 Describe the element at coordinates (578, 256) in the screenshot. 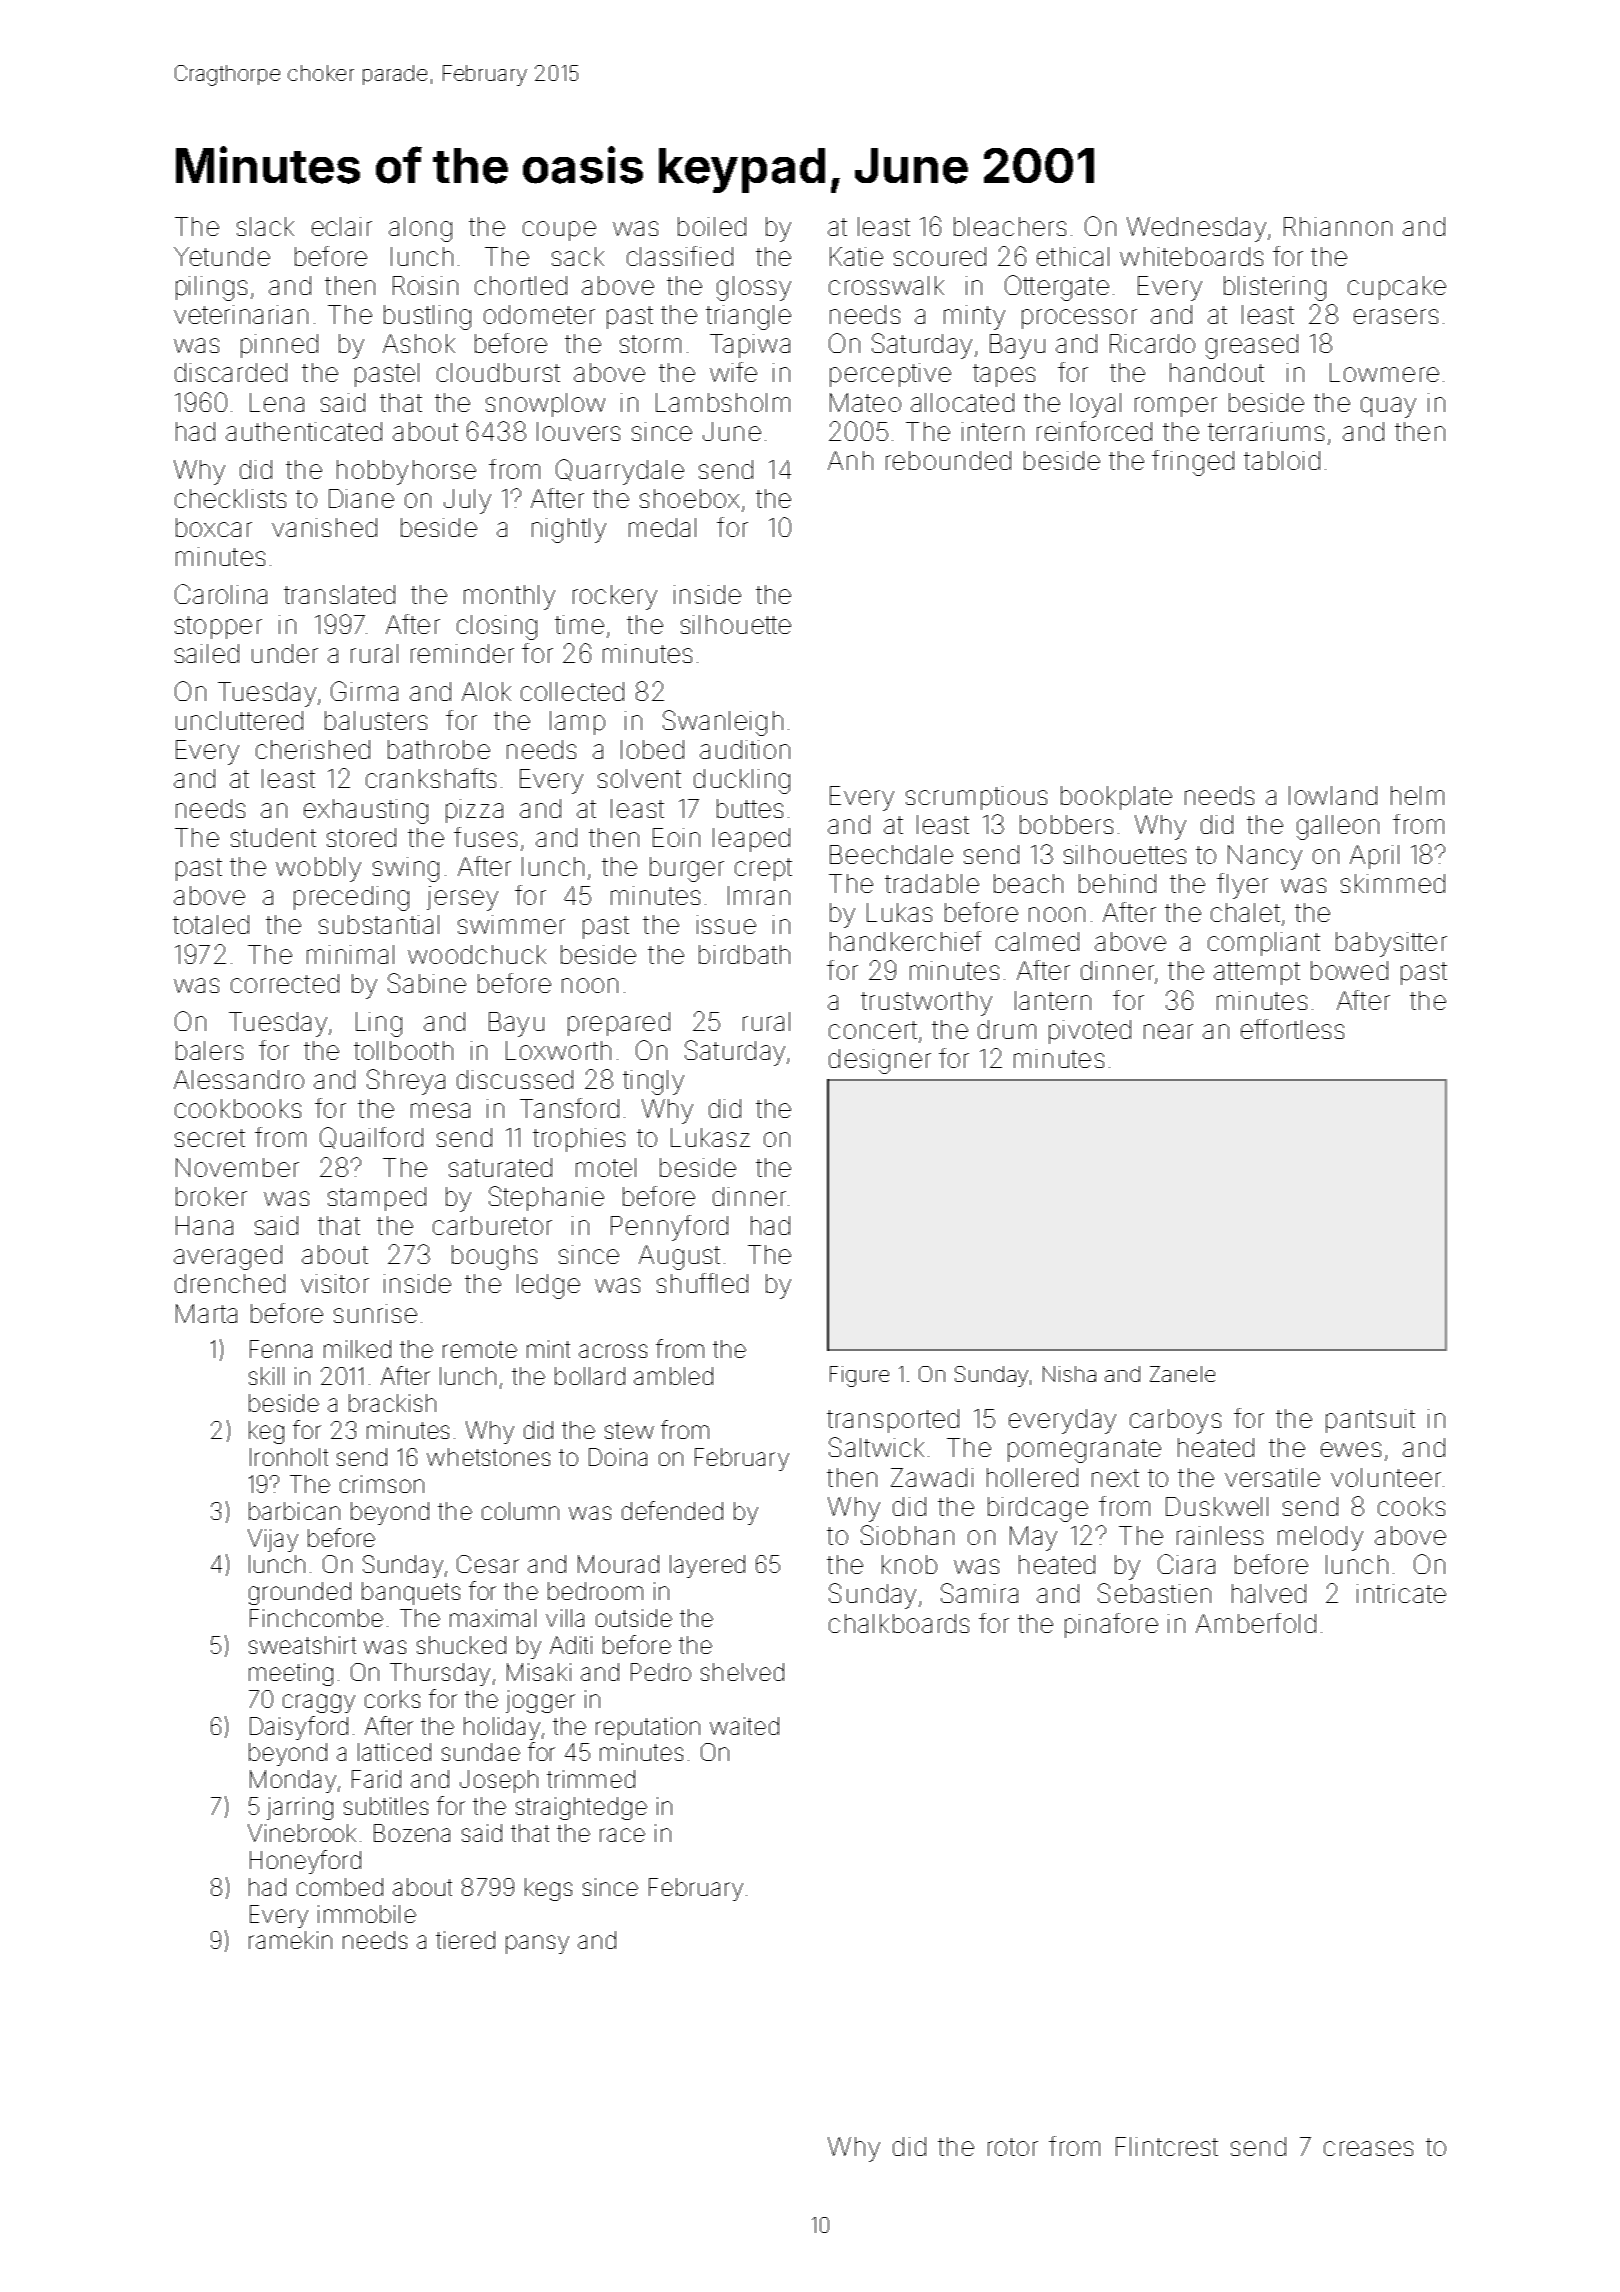

I see `sack` at that location.
